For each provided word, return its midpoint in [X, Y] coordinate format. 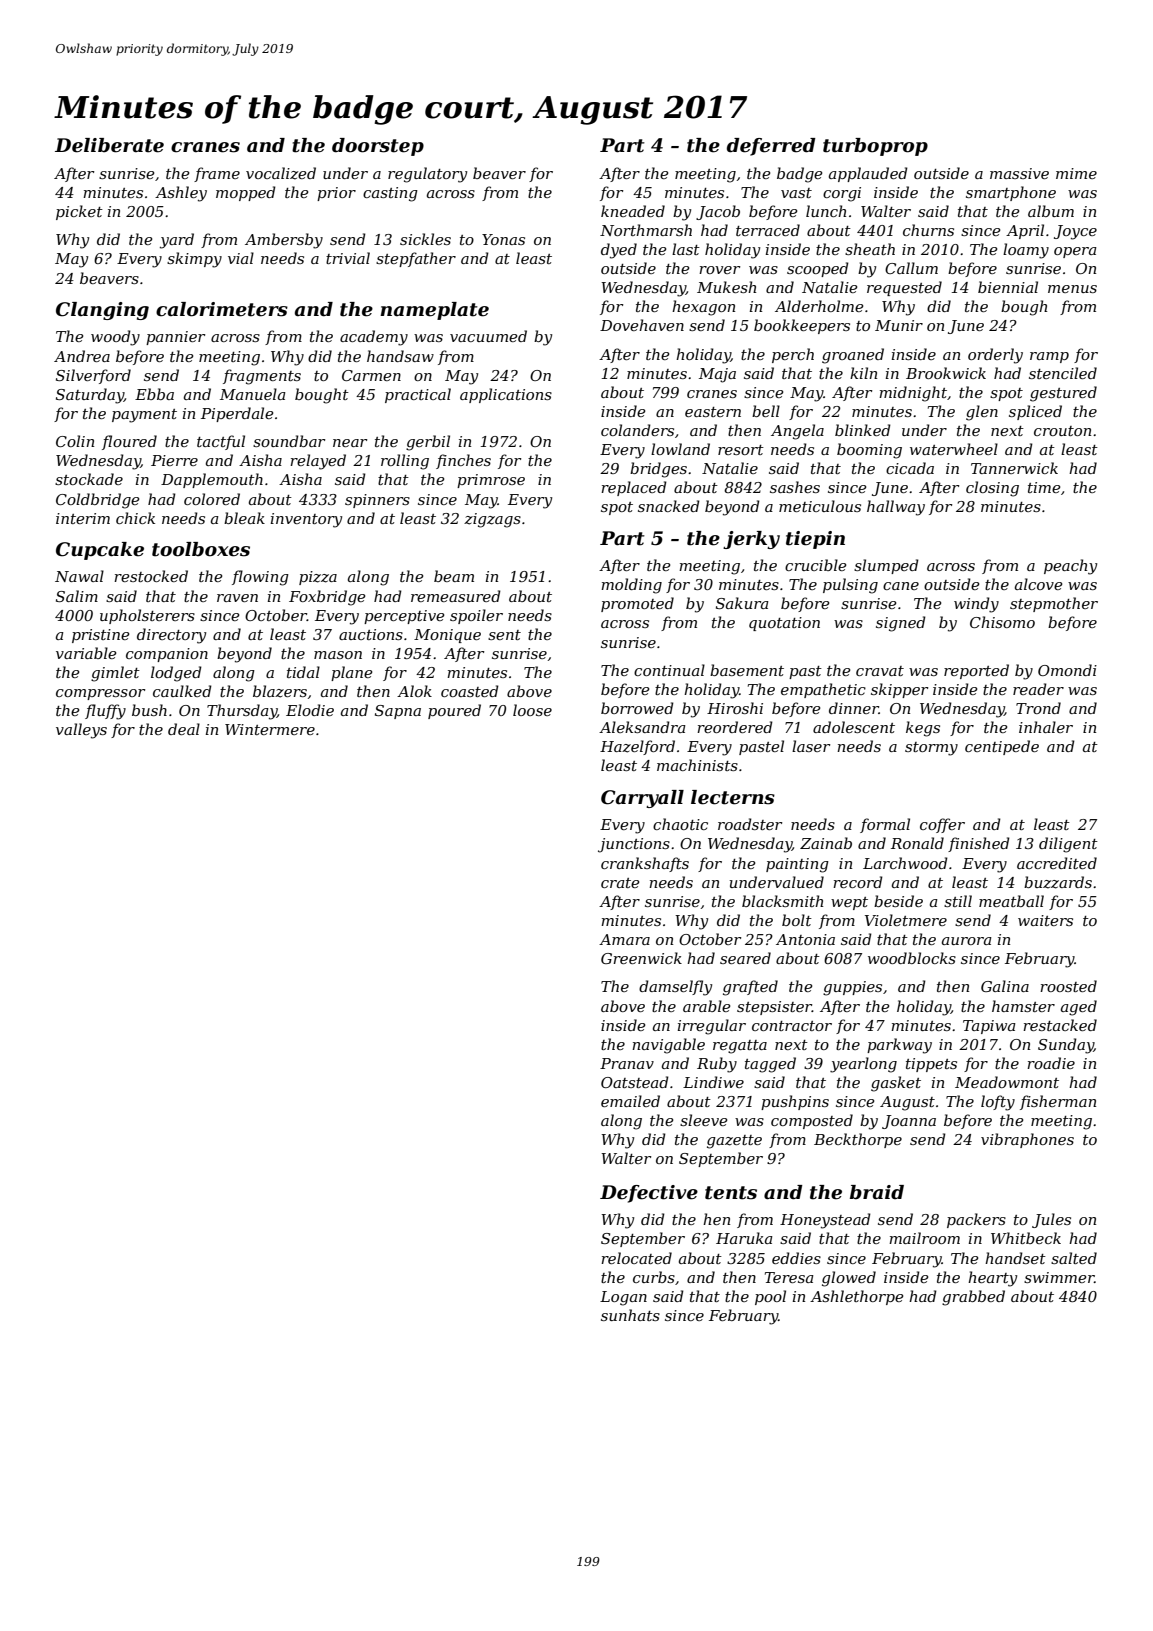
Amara [624, 939]
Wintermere [270, 729]
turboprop [875, 147]
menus [1072, 289]
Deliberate [109, 145]
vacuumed [488, 336]
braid [877, 1192]
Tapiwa [989, 1027]
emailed [630, 1101]
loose [532, 710]
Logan [623, 1298]
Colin [75, 441]
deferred [771, 147]
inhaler [1046, 727]
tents [731, 1193]
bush [149, 710]
